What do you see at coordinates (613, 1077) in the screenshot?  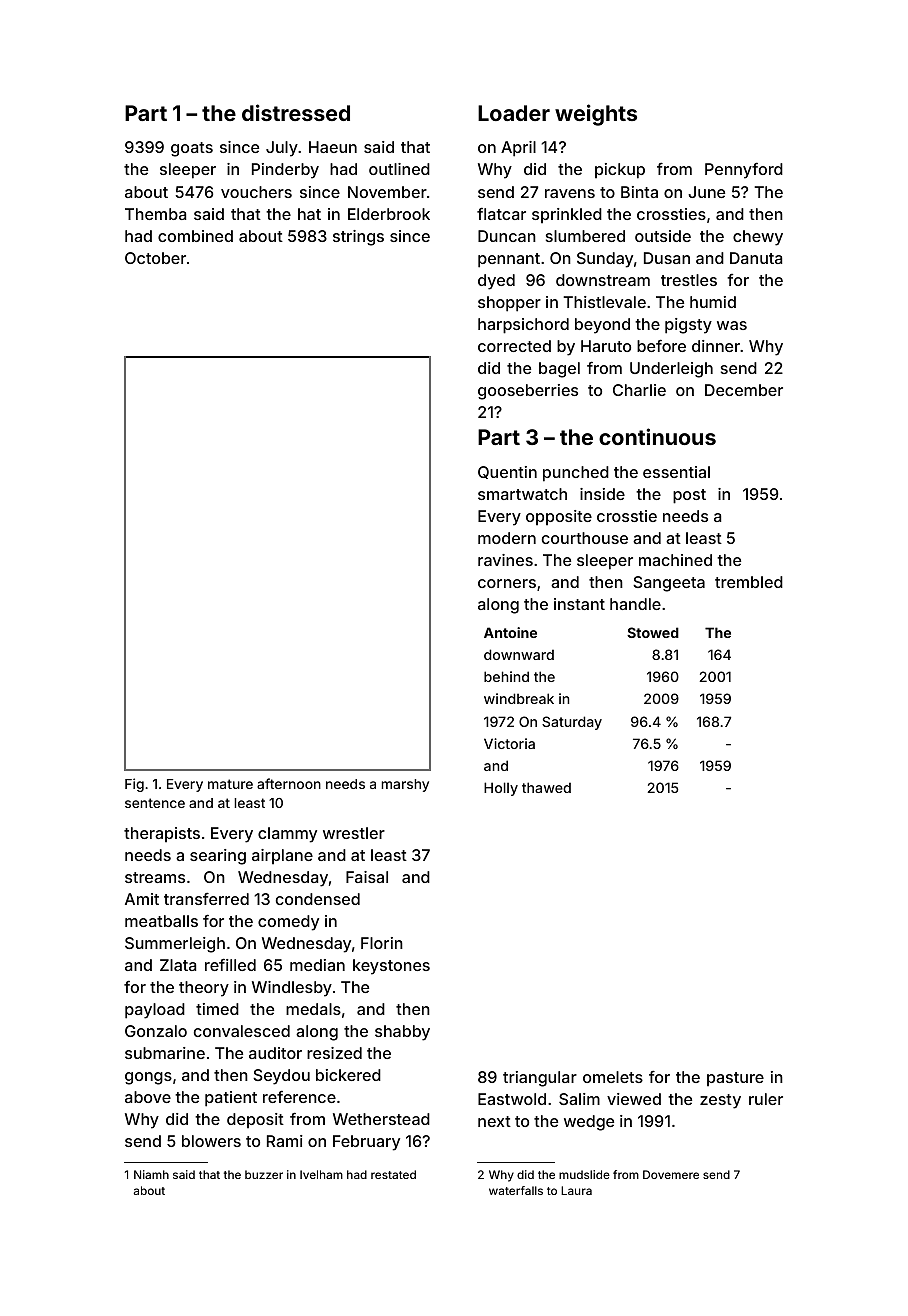 I see `omelets` at bounding box center [613, 1077].
